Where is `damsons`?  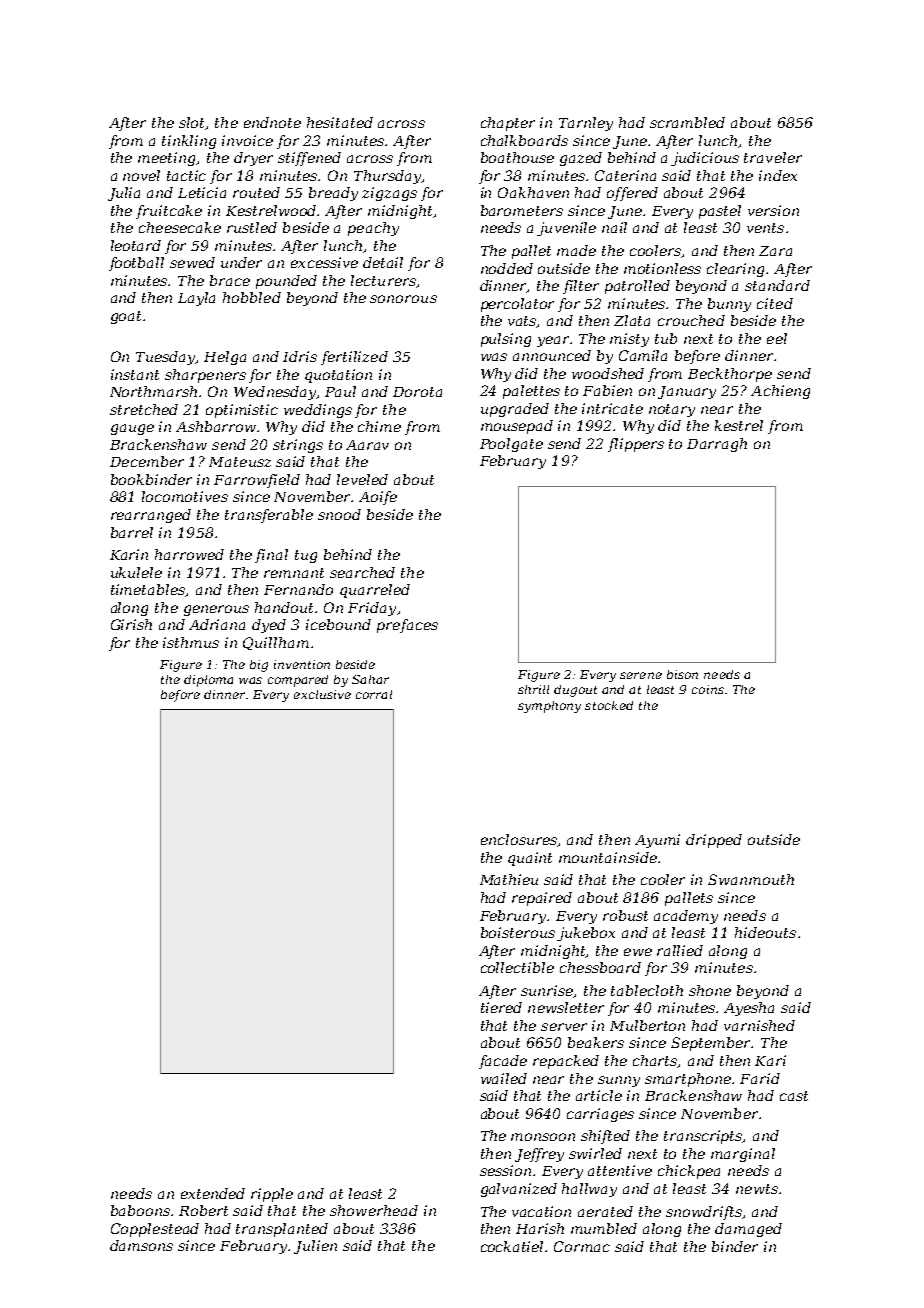
damsons is located at coordinates (141, 1245).
